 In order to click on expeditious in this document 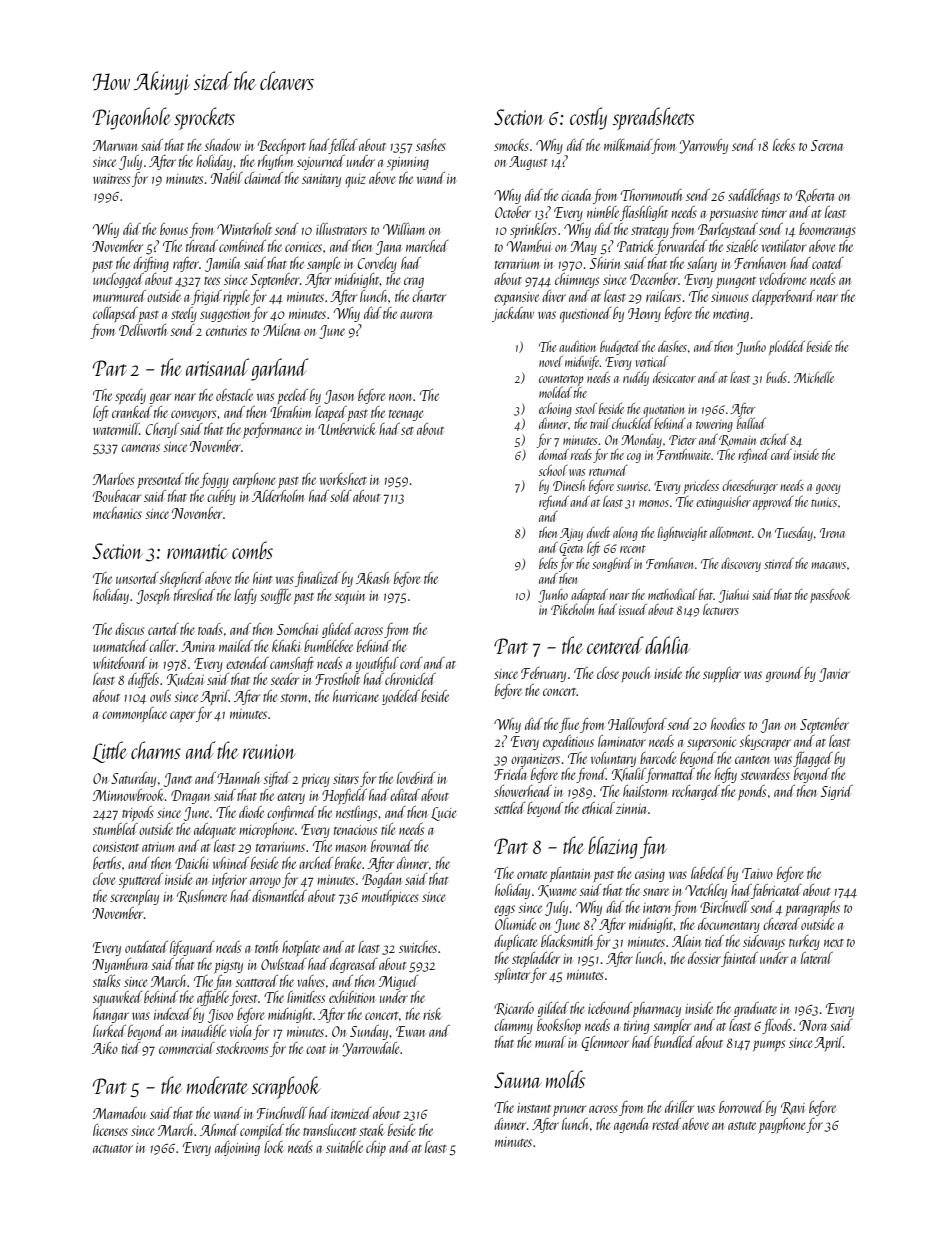, I will do `click(568, 743)`.
